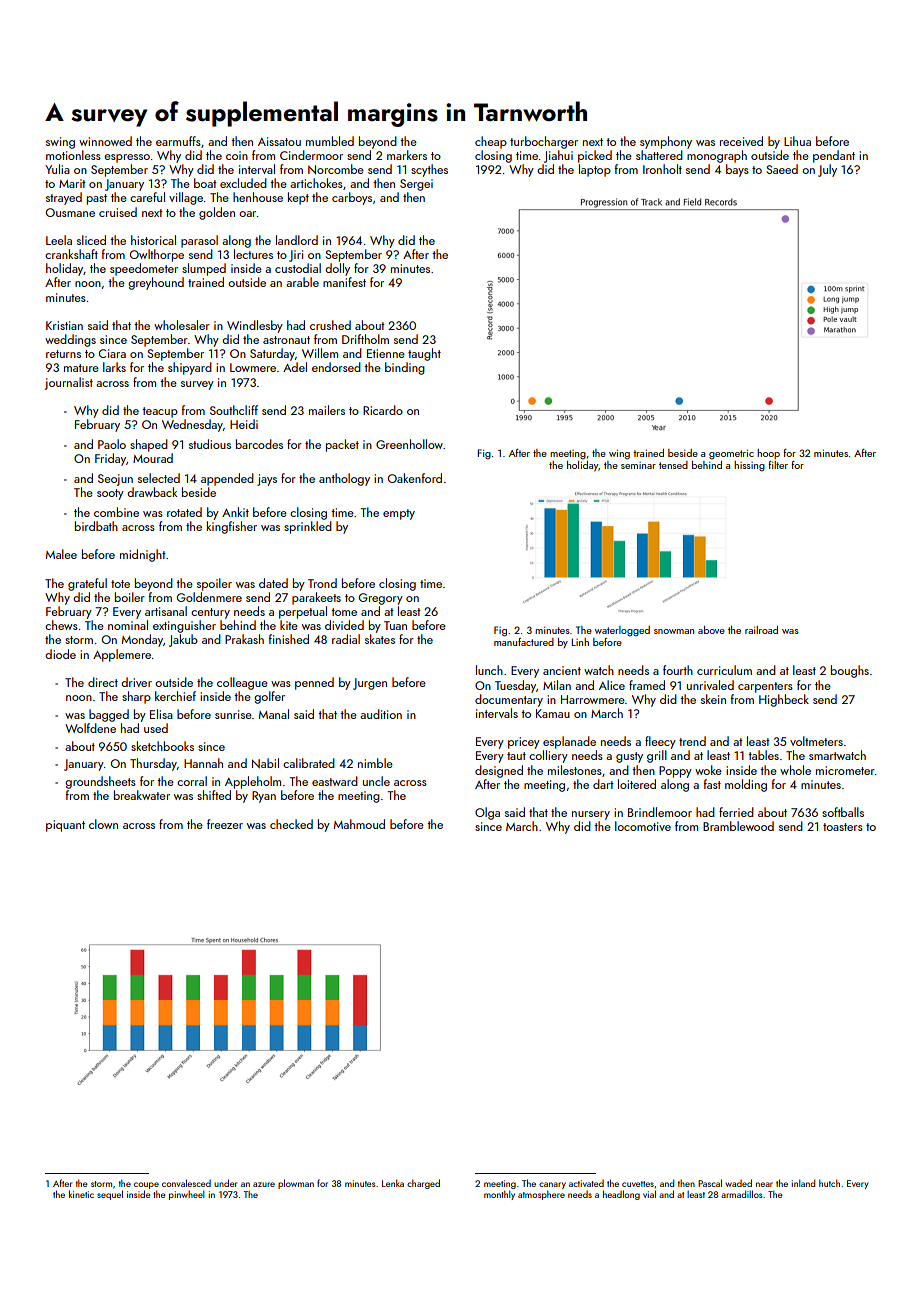 The width and height of the document is (924, 1308). What do you see at coordinates (90, 728) in the document?
I see `Wolfdene` at bounding box center [90, 728].
